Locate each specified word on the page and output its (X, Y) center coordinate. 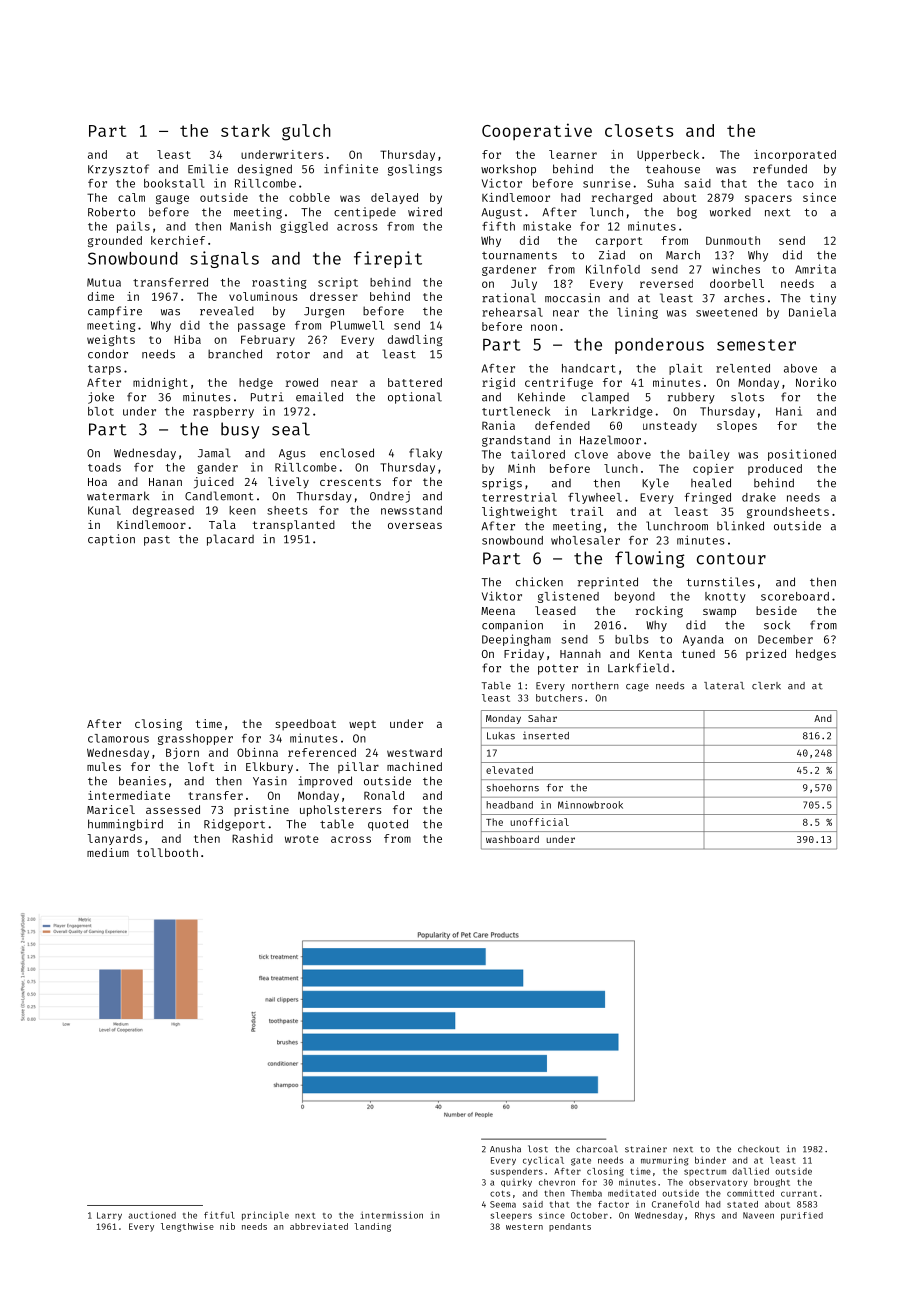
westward (414, 752)
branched (235, 354)
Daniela (812, 312)
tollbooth (167, 852)
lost (538, 1149)
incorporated (795, 155)
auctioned (152, 1215)
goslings (415, 170)
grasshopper (195, 739)
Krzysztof (118, 170)
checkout (758, 1149)
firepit (388, 259)
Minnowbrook (590, 805)
